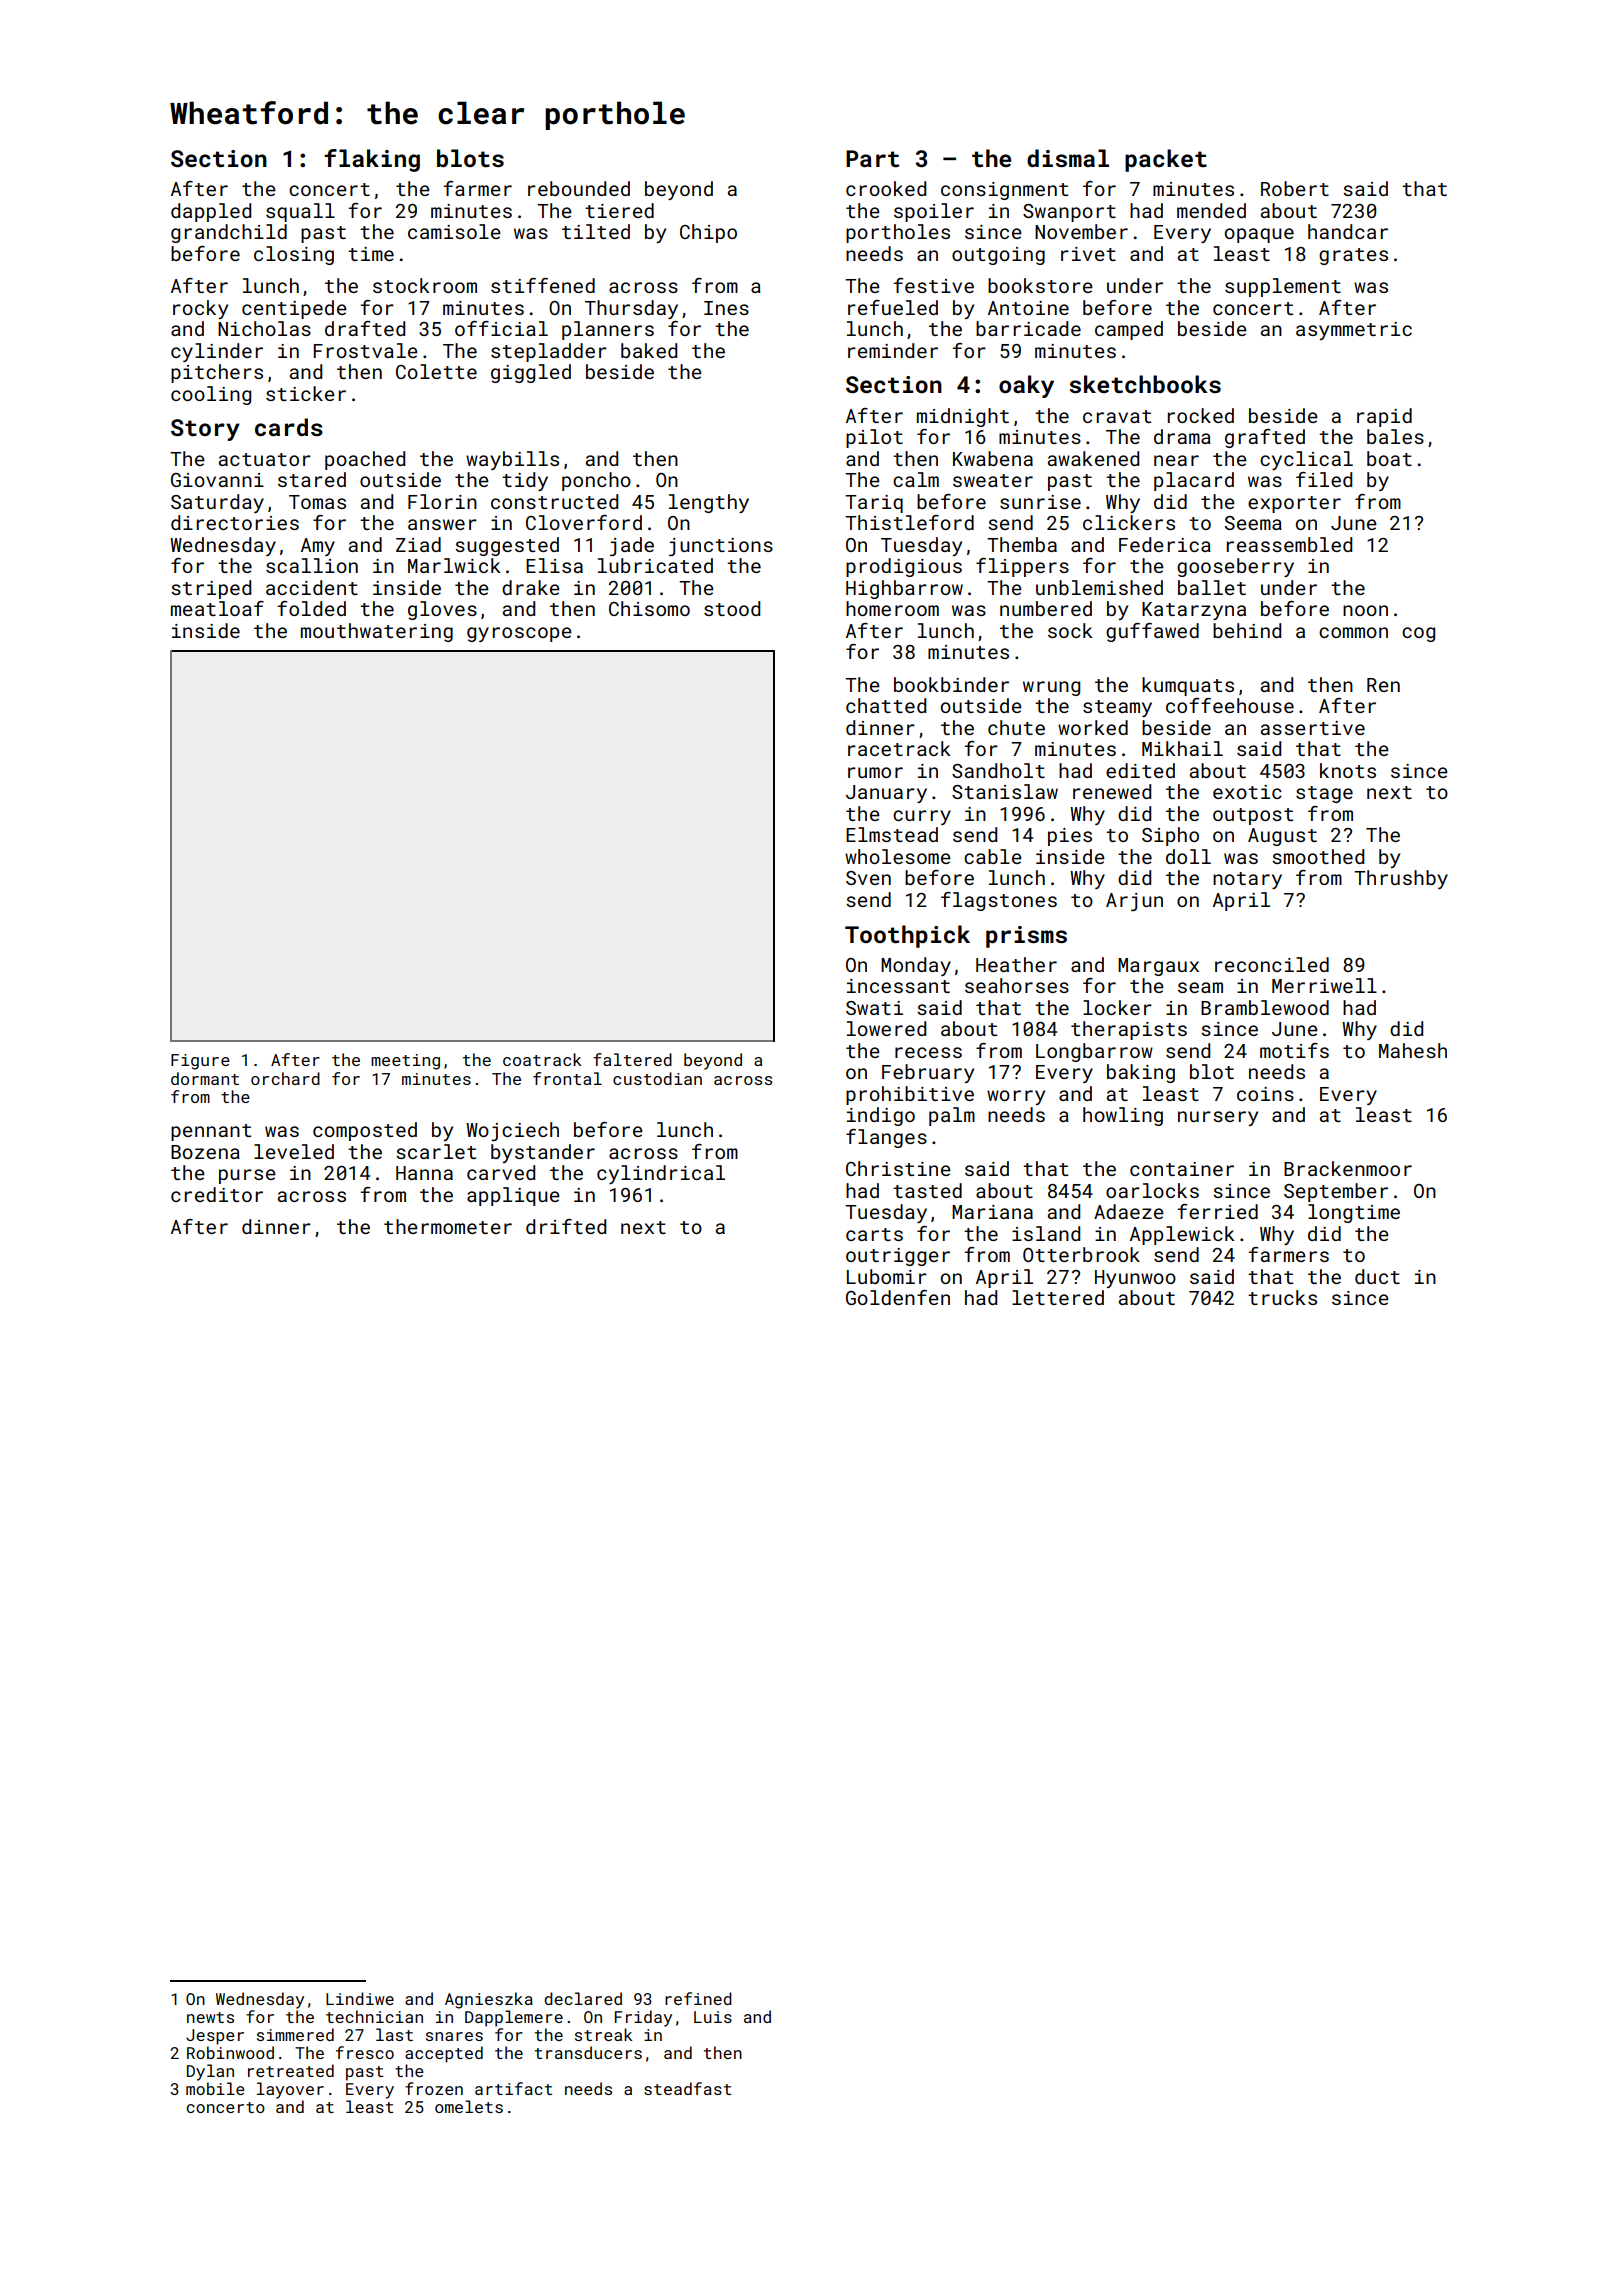  What do you see at coordinates (217, 1194) in the image?
I see `creditor` at bounding box center [217, 1194].
